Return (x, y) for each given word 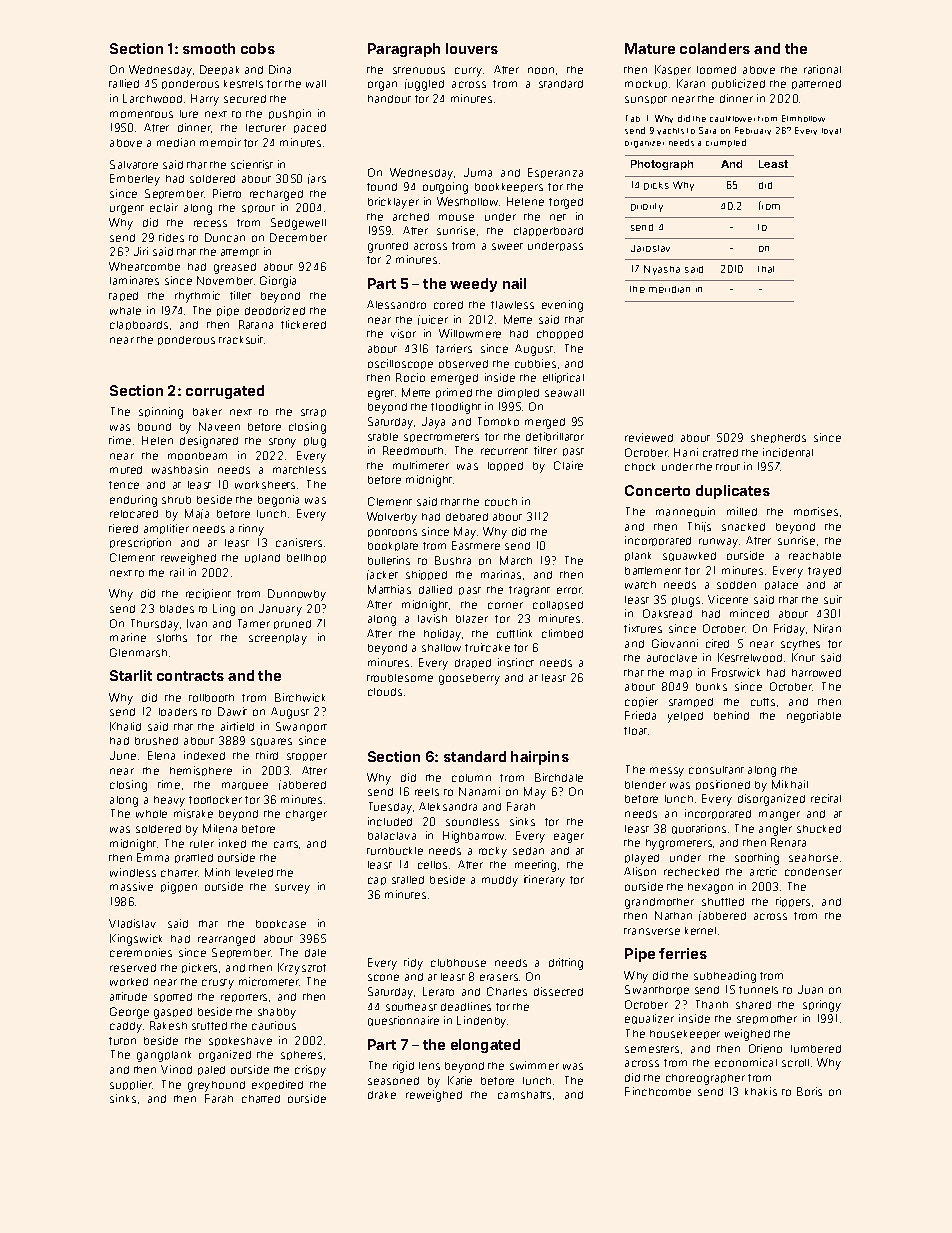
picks (656, 186)
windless (133, 872)
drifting (566, 964)
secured (245, 99)
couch (501, 502)
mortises (816, 511)
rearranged (226, 940)
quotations (699, 829)
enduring (133, 501)
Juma (478, 172)
